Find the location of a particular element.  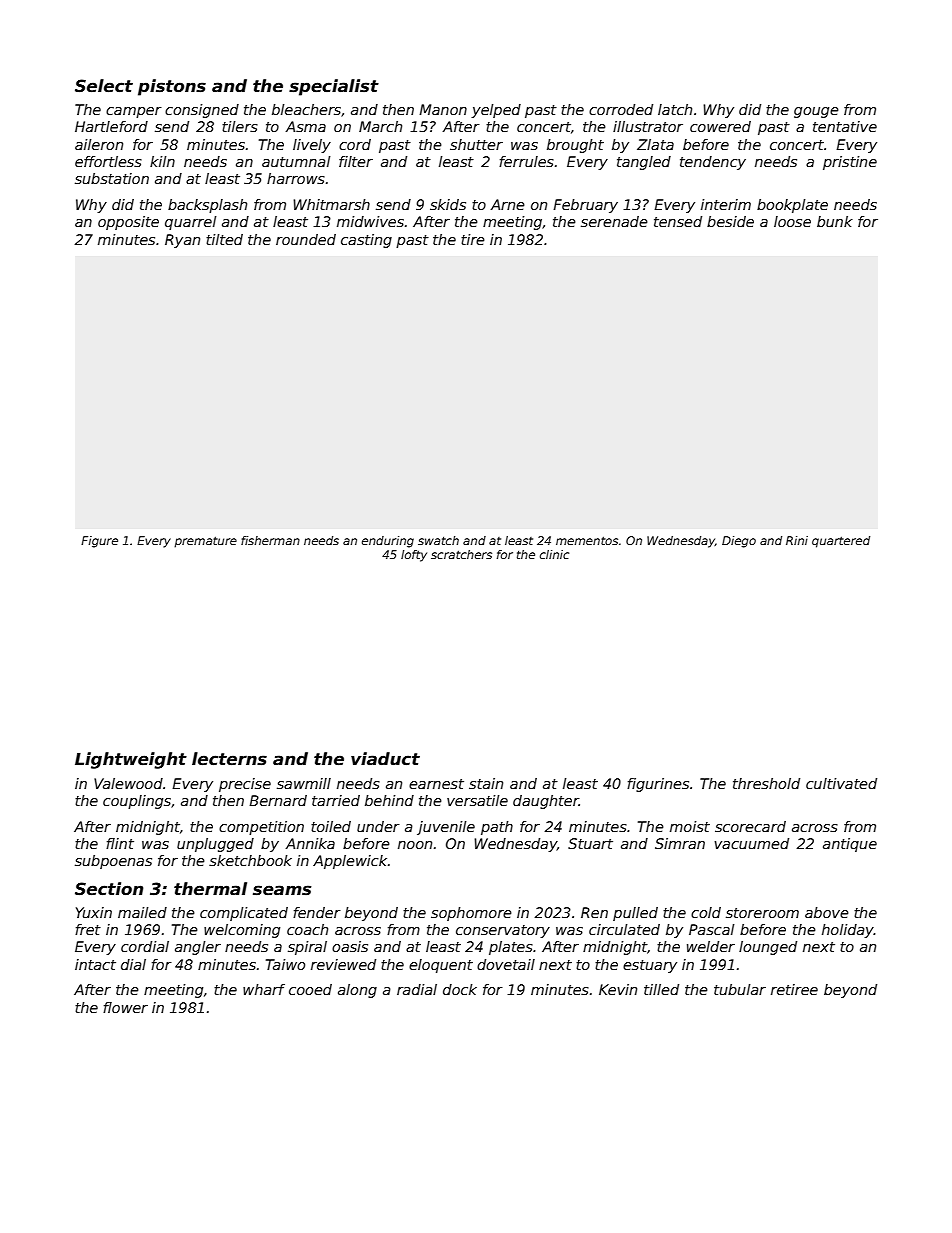

swatch is located at coordinates (438, 540).
